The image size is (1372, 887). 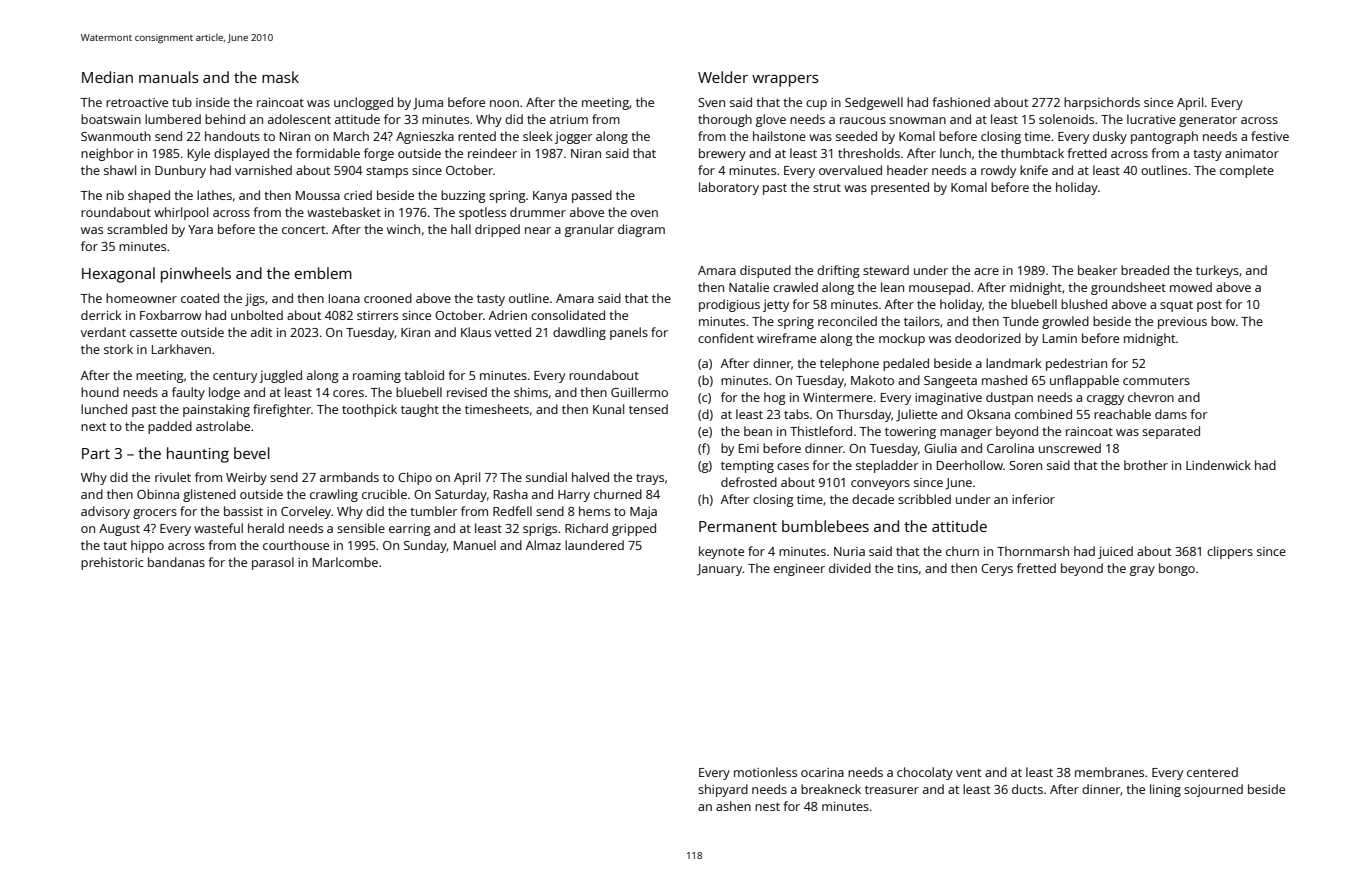 What do you see at coordinates (280, 77) in the screenshot?
I see `mask` at bounding box center [280, 77].
